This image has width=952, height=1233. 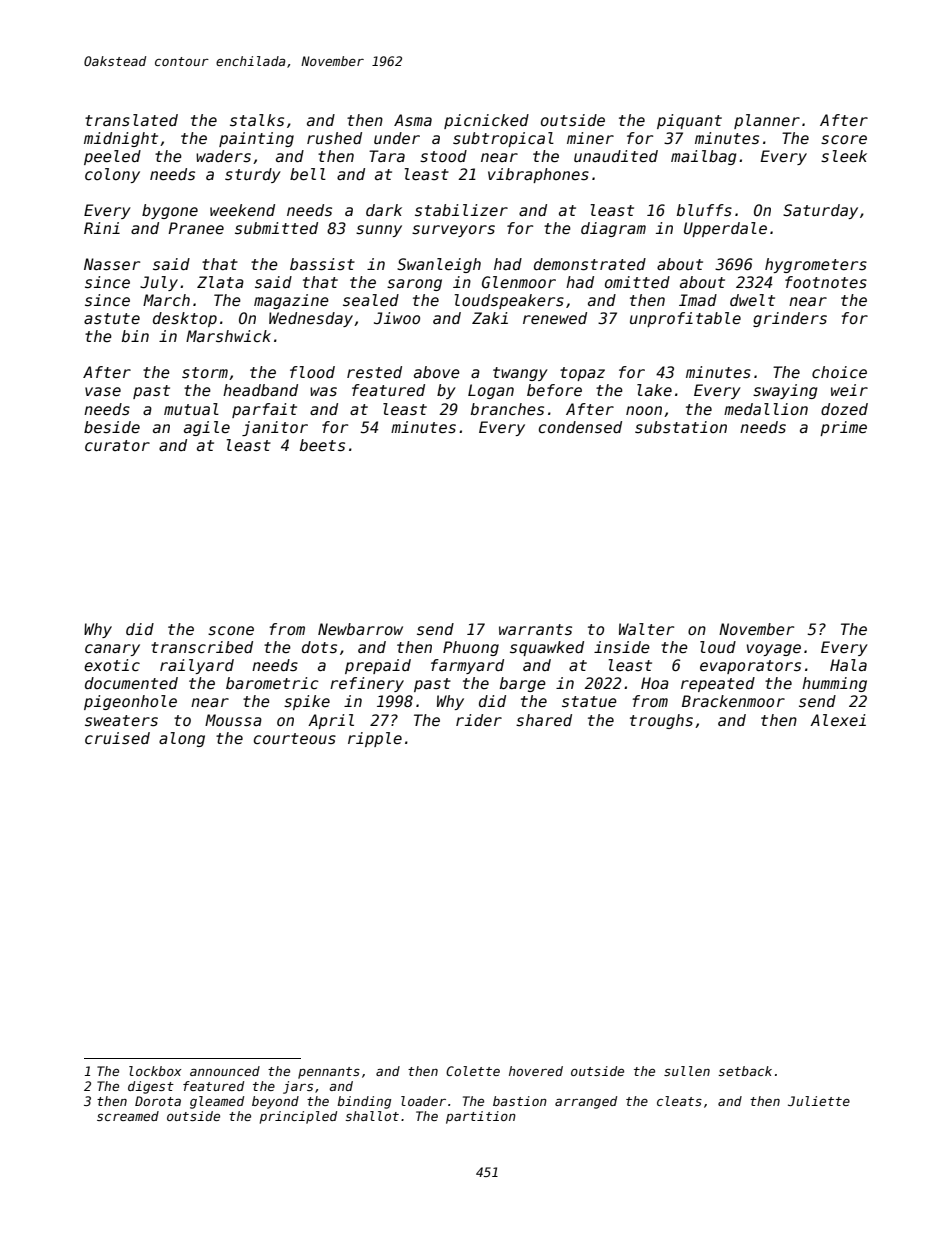 What do you see at coordinates (413, 120) in the image?
I see `Asma` at bounding box center [413, 120].
